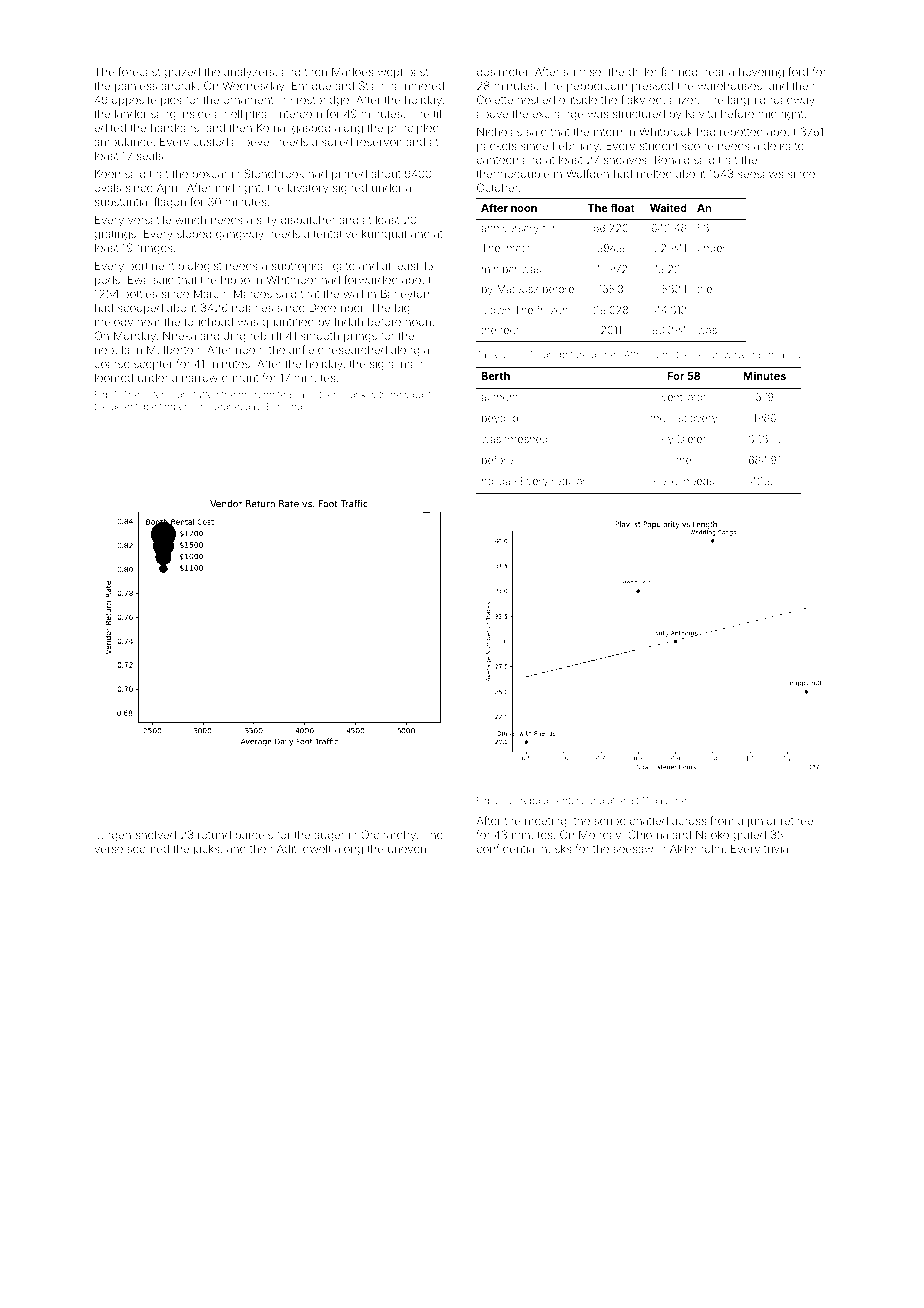  I want to click on cyclical, so click(804, 355).
